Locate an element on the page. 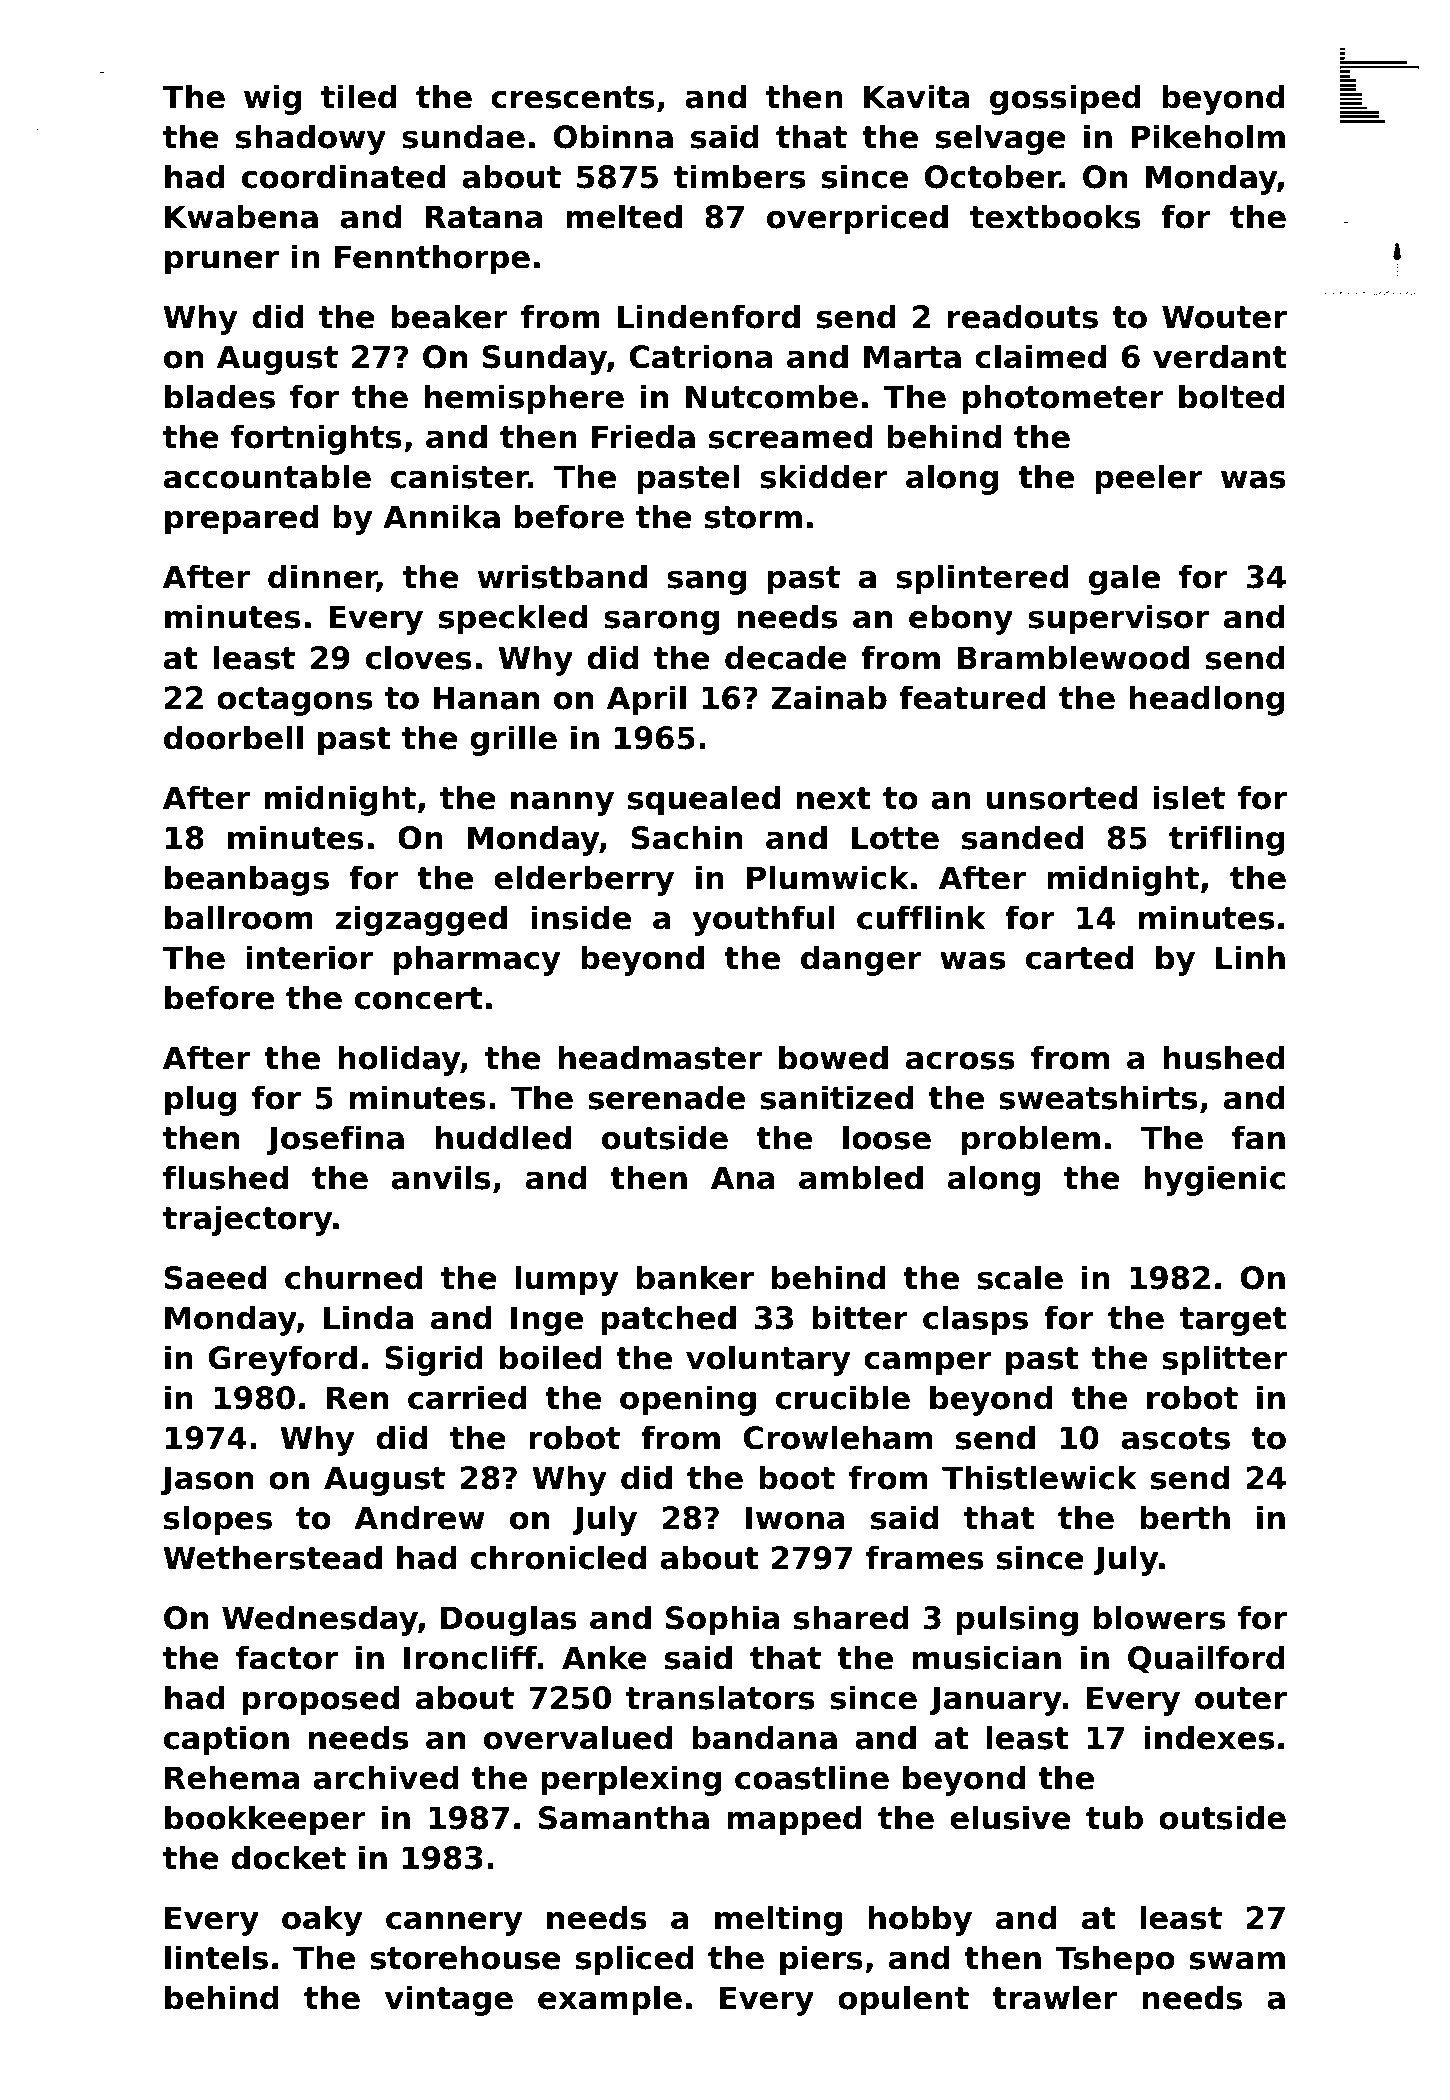 This document has width=1450, height=2100. timbers is located at coordinates (739, 176).
